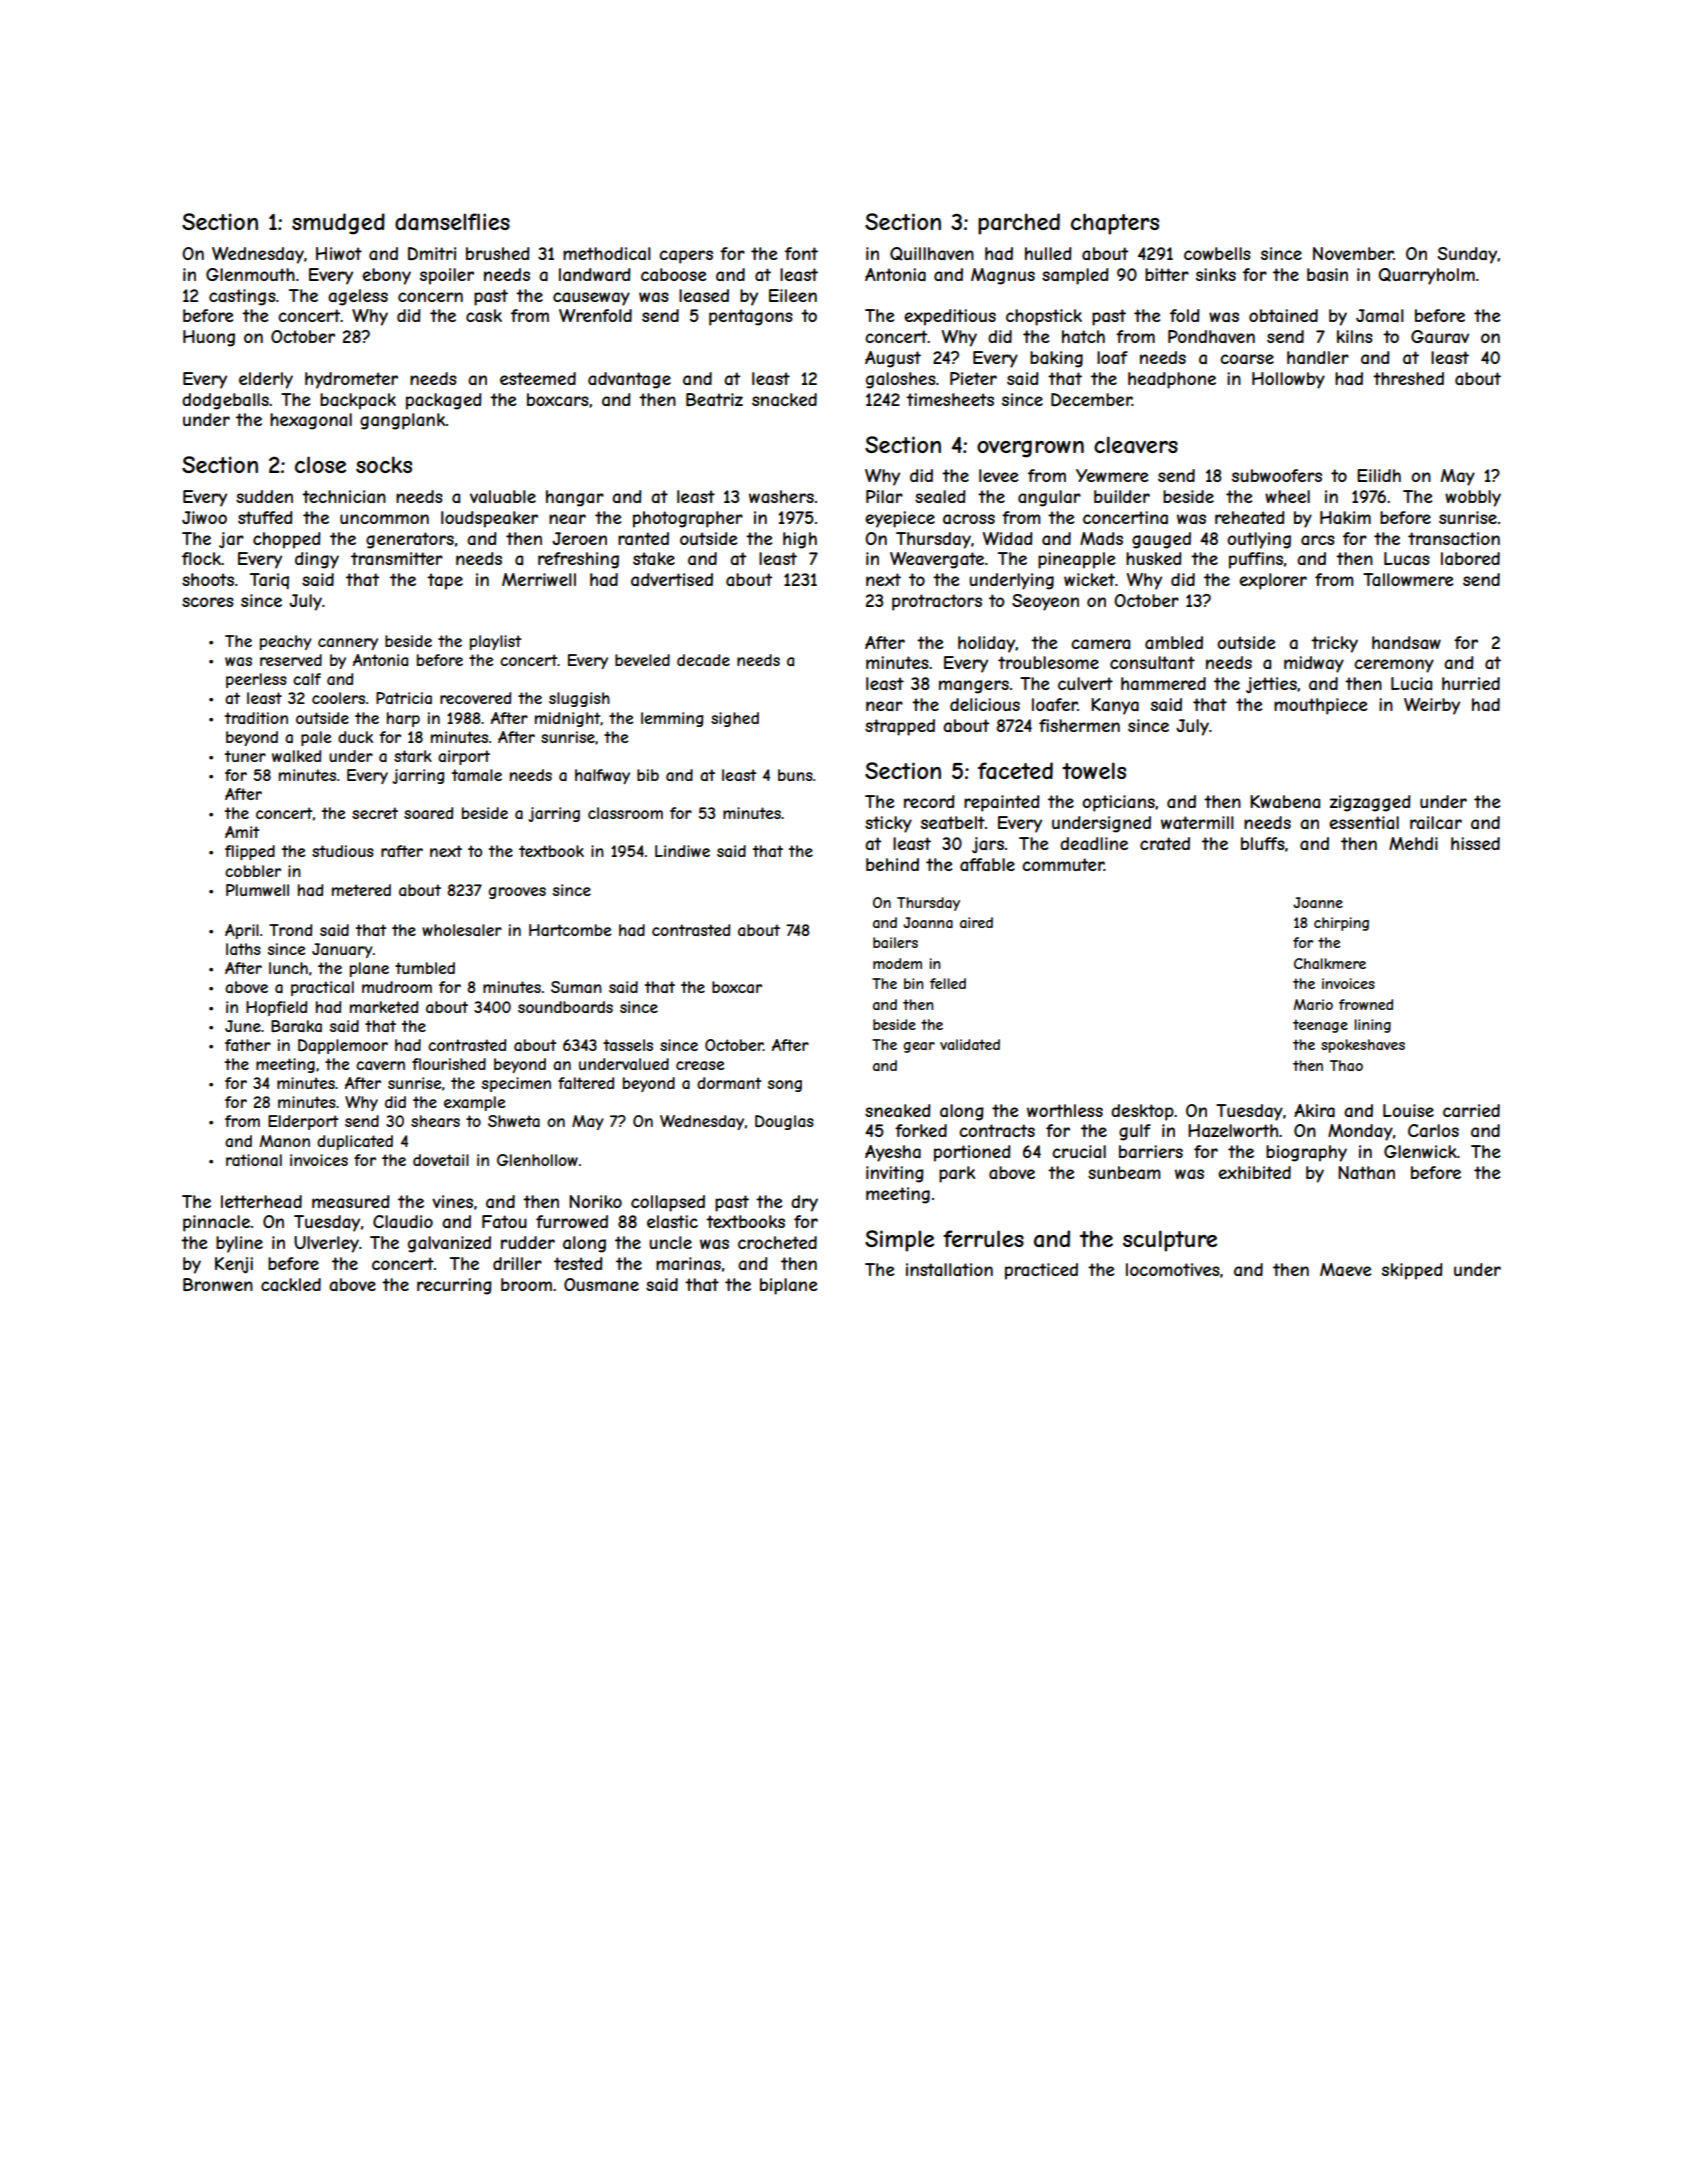 This image has height=2178, width=1683. I want to click on recurring, so click(454, 1286).
